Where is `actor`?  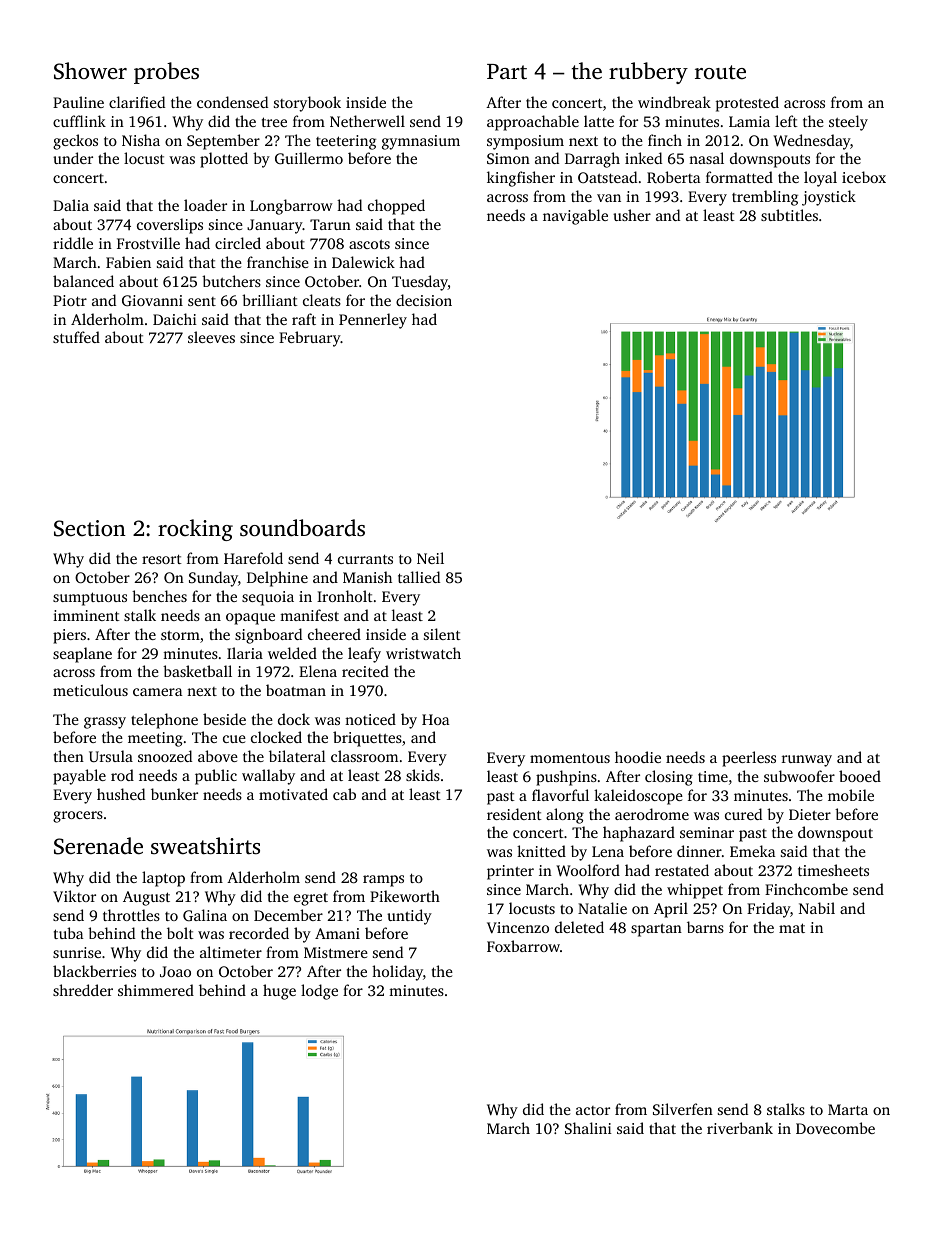 actor is located at coordinates (593, 1110).
